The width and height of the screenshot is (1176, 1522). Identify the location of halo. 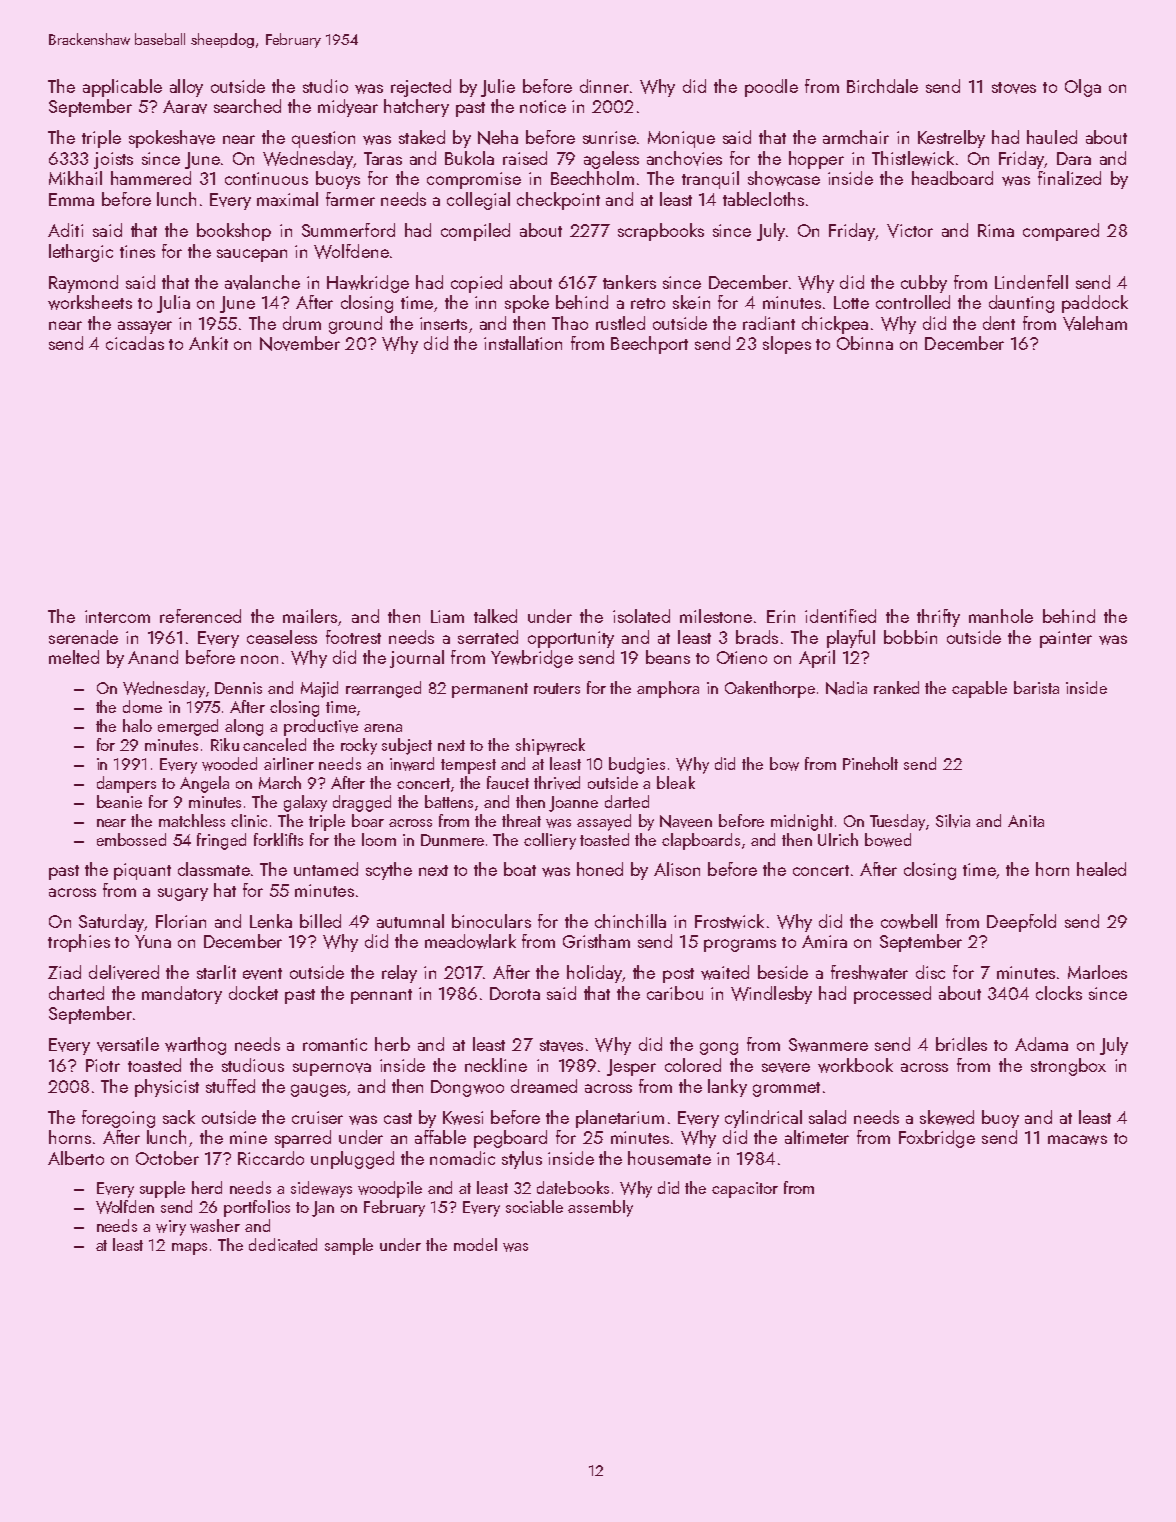
(137, 725).
